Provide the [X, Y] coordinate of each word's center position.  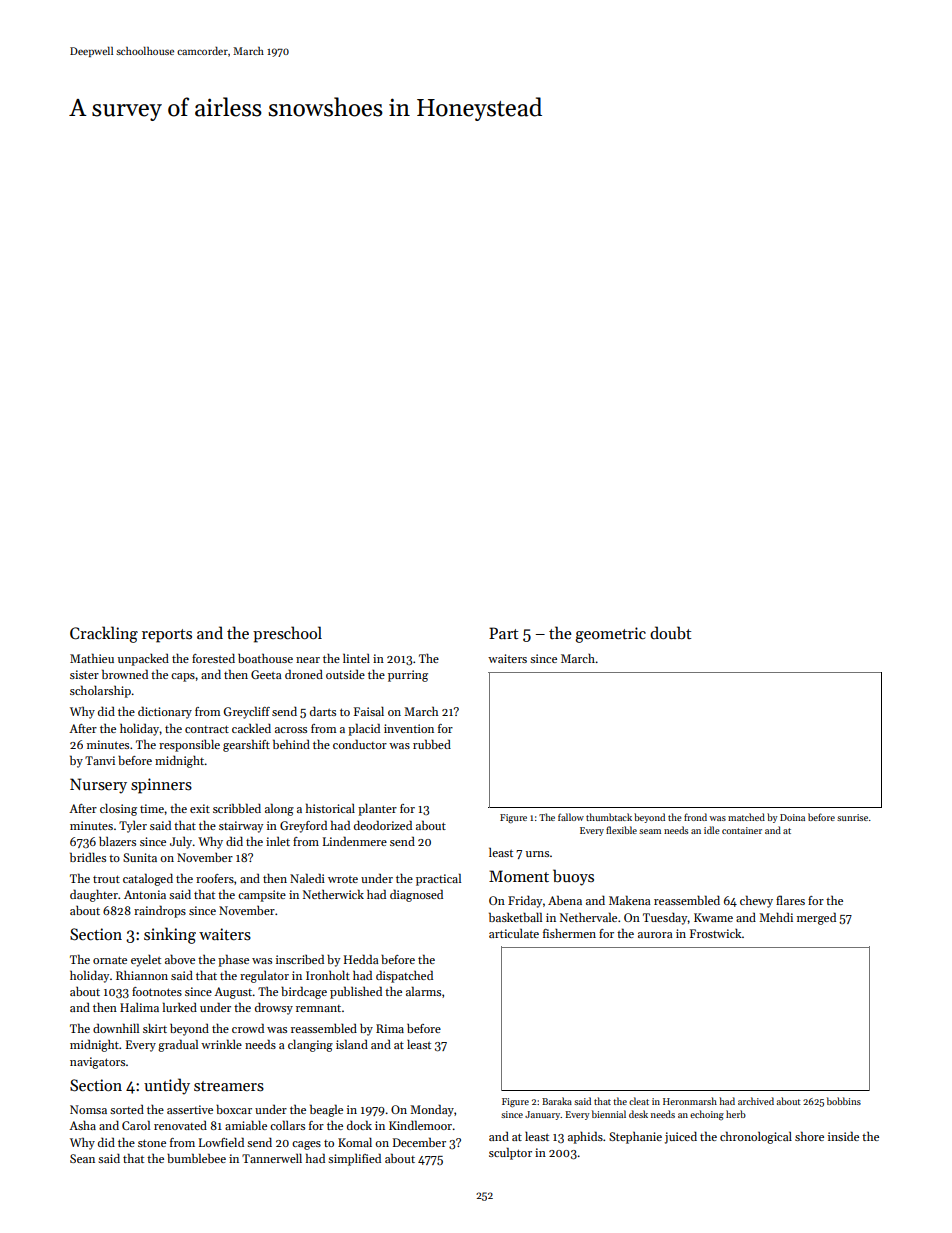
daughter [94, 895]
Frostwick [716, 933]
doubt [670, 633]
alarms [423, 991]
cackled [251, 728]
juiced [681, 1138]
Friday [525, 902]
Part [503, 633]
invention [409, 728]
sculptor [510, 1153]
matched [746, 817]
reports [167, 636]
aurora [655, 935]
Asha [82, 1125]
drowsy [274, 1009]
